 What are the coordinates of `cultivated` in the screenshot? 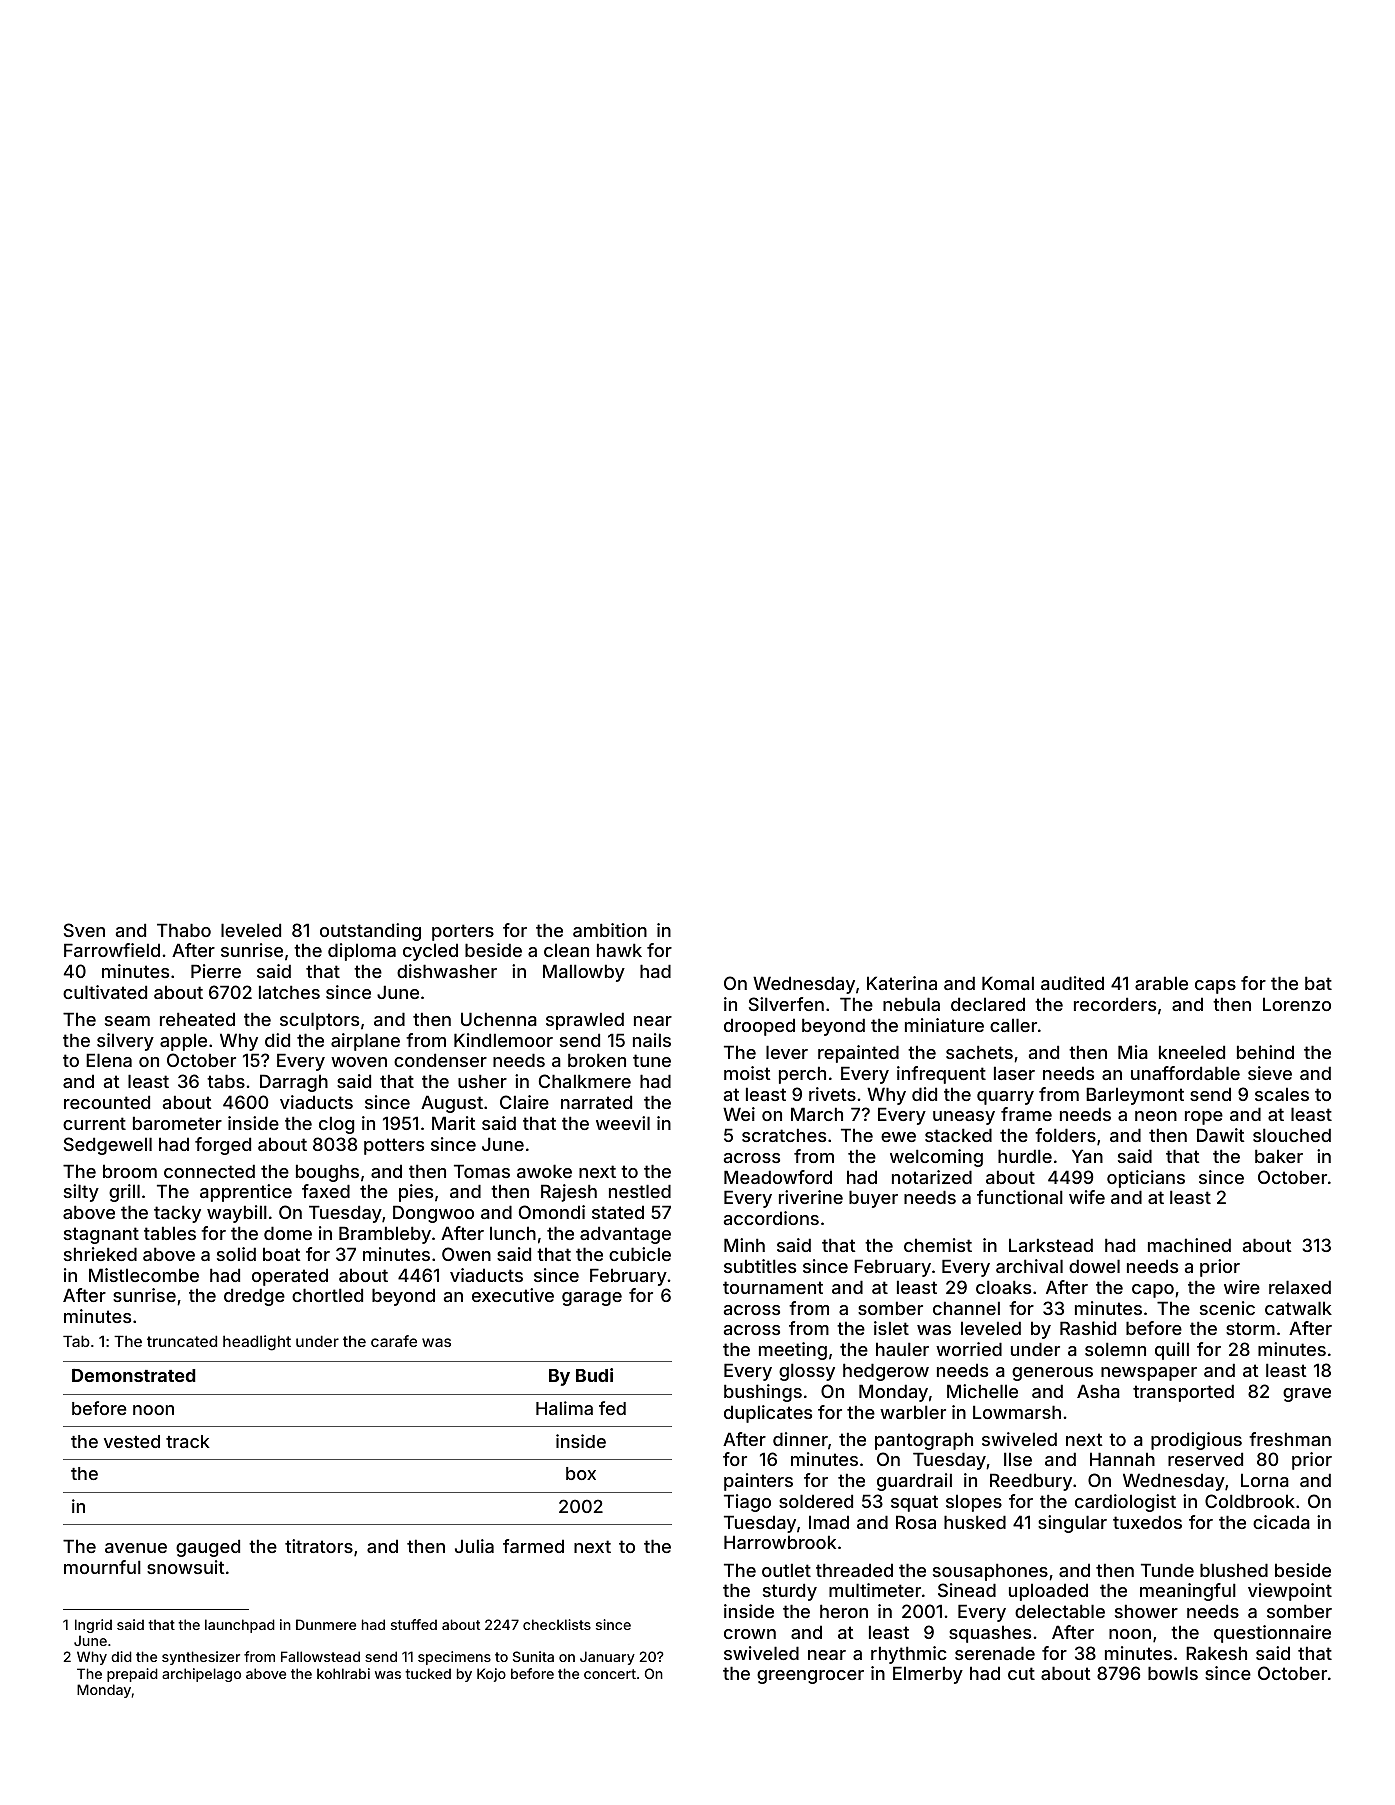 It's located at (105, 992).
